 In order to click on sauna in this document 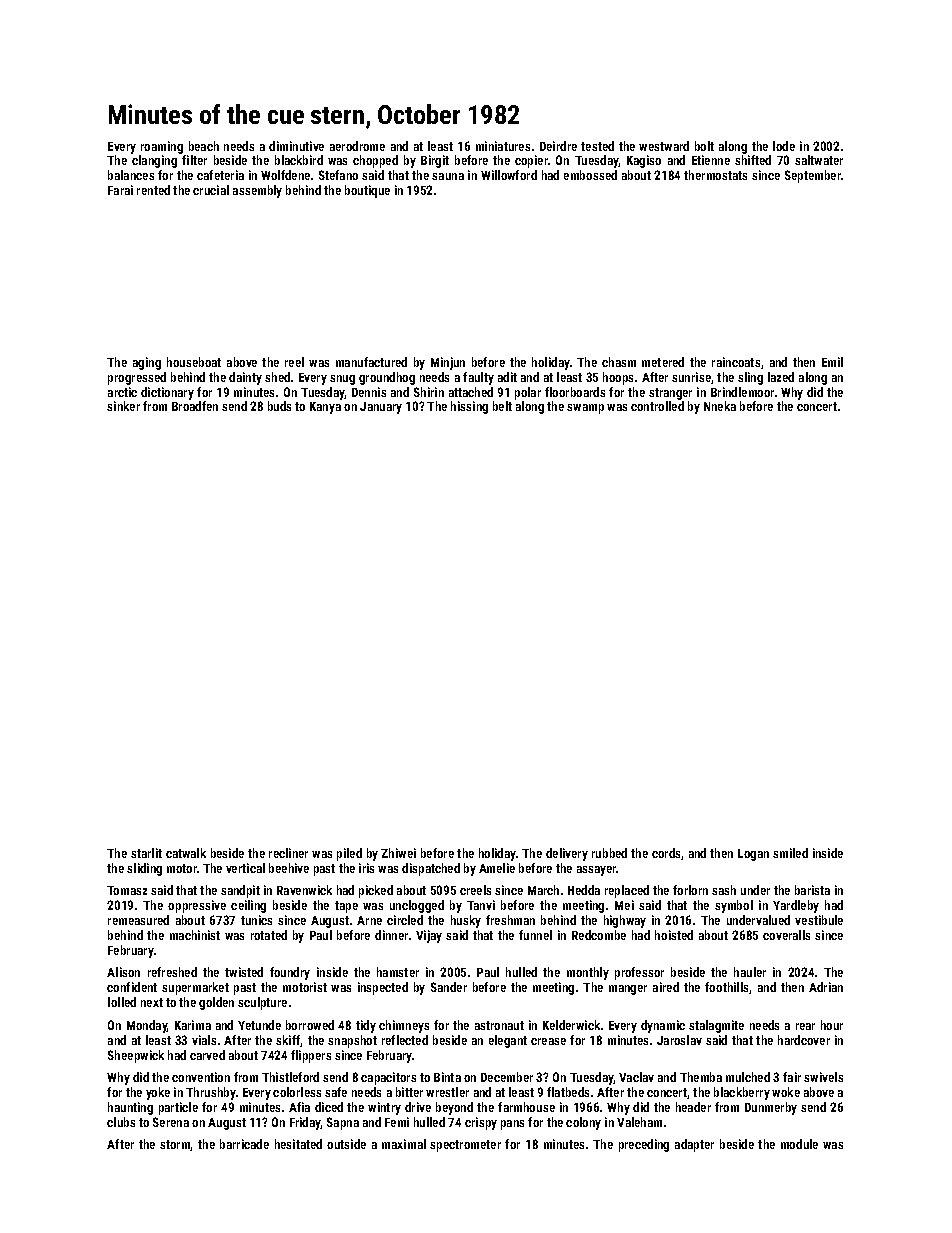, I will do `click(448, 176)`.
